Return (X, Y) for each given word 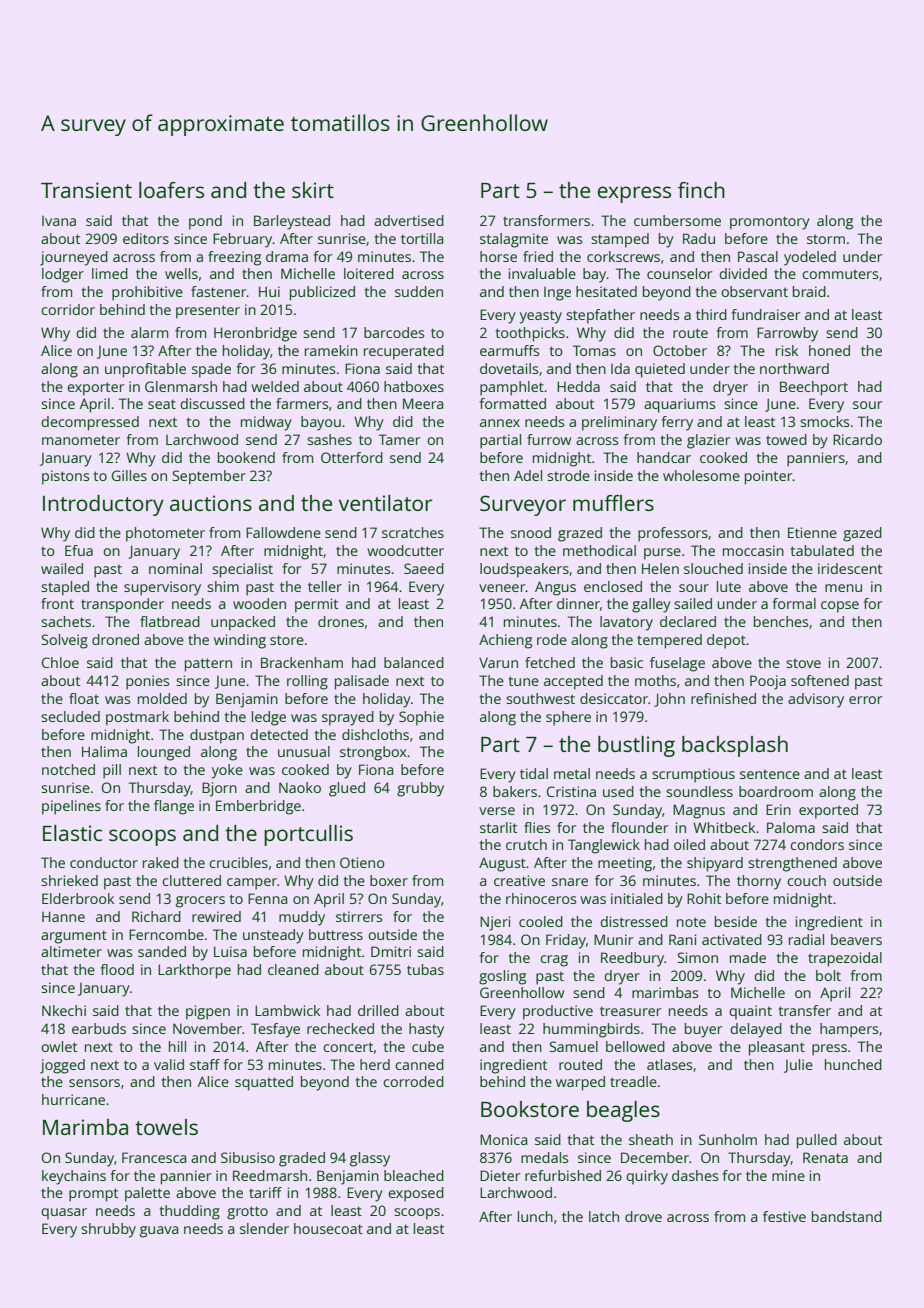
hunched (853, 1064)
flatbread (170, 621)
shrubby (108, 1230)
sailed (693, 603)
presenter (208, 312)
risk (787, 350)
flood (117, 969)
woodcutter (405, 550)
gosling (502, 977)
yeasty (541, 317)
